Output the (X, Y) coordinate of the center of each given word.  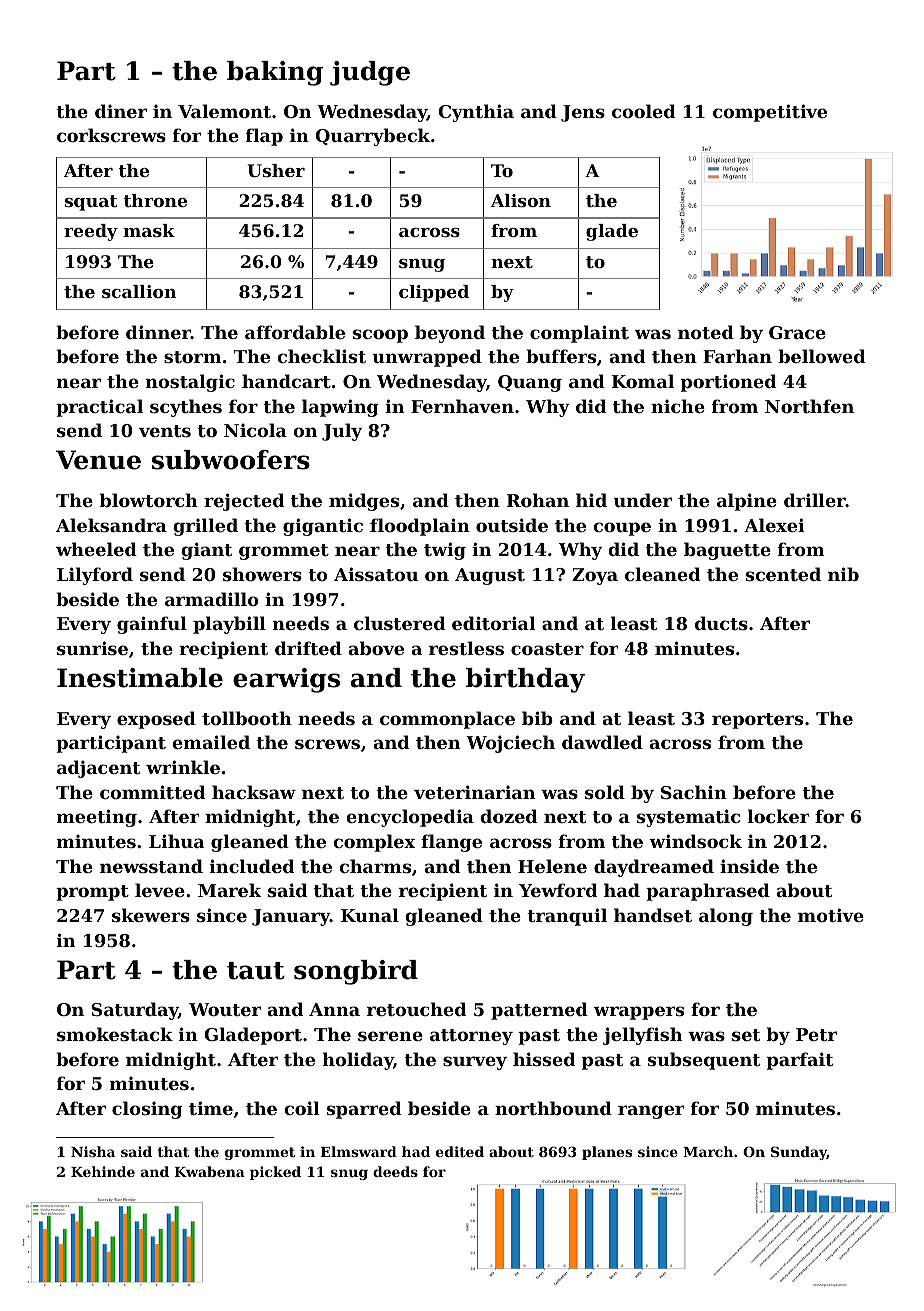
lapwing (340, 408)
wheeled (96, 549)
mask (149, 230)
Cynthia (476, 113)
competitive (770, 113)
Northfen (809, 406)
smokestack (115, 1034)
